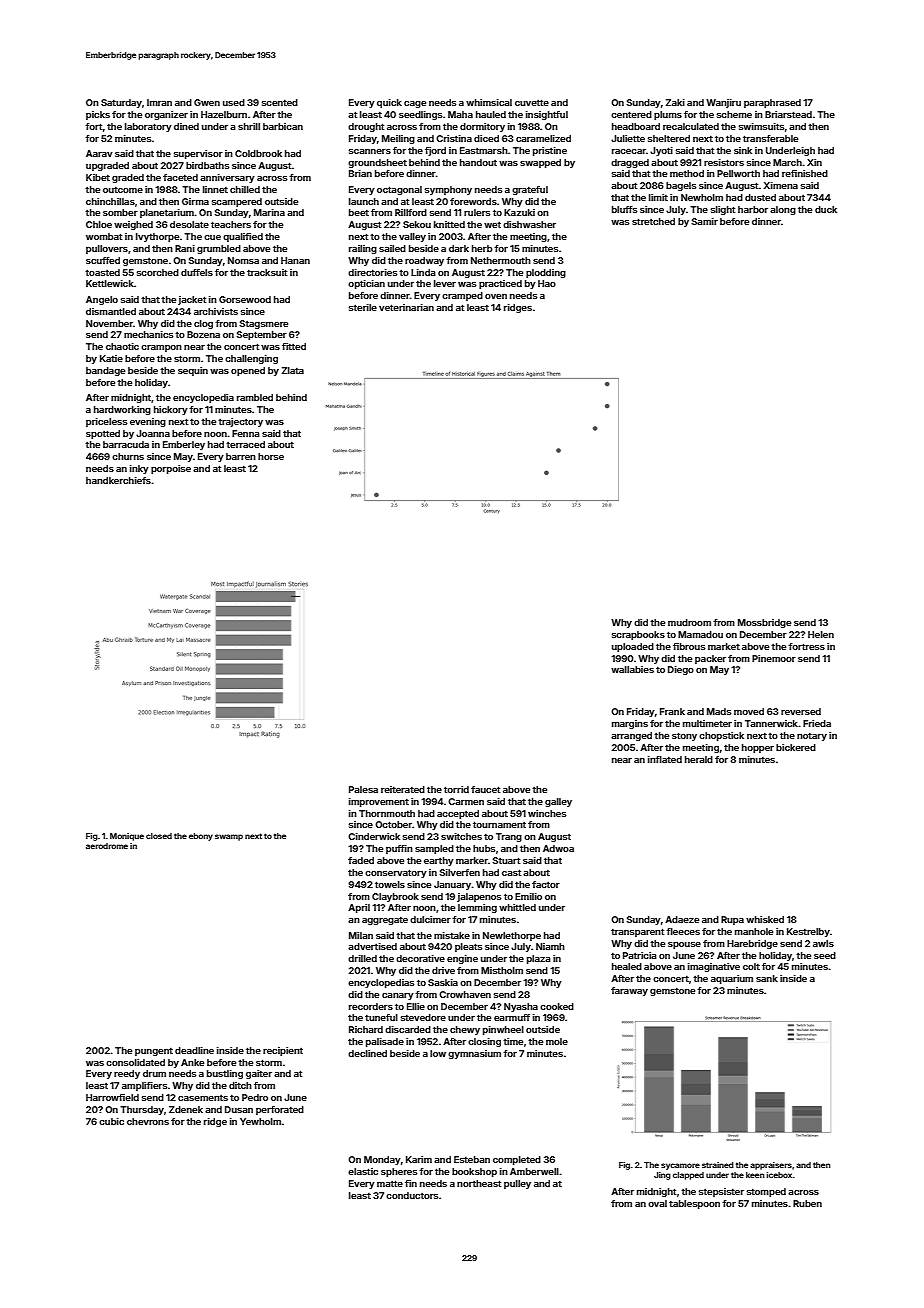 This image has height=1308, width=924. What do you see at coordinates (111, 1121) in the image?
I see `cubic` at bounding box center [111, 1121].
